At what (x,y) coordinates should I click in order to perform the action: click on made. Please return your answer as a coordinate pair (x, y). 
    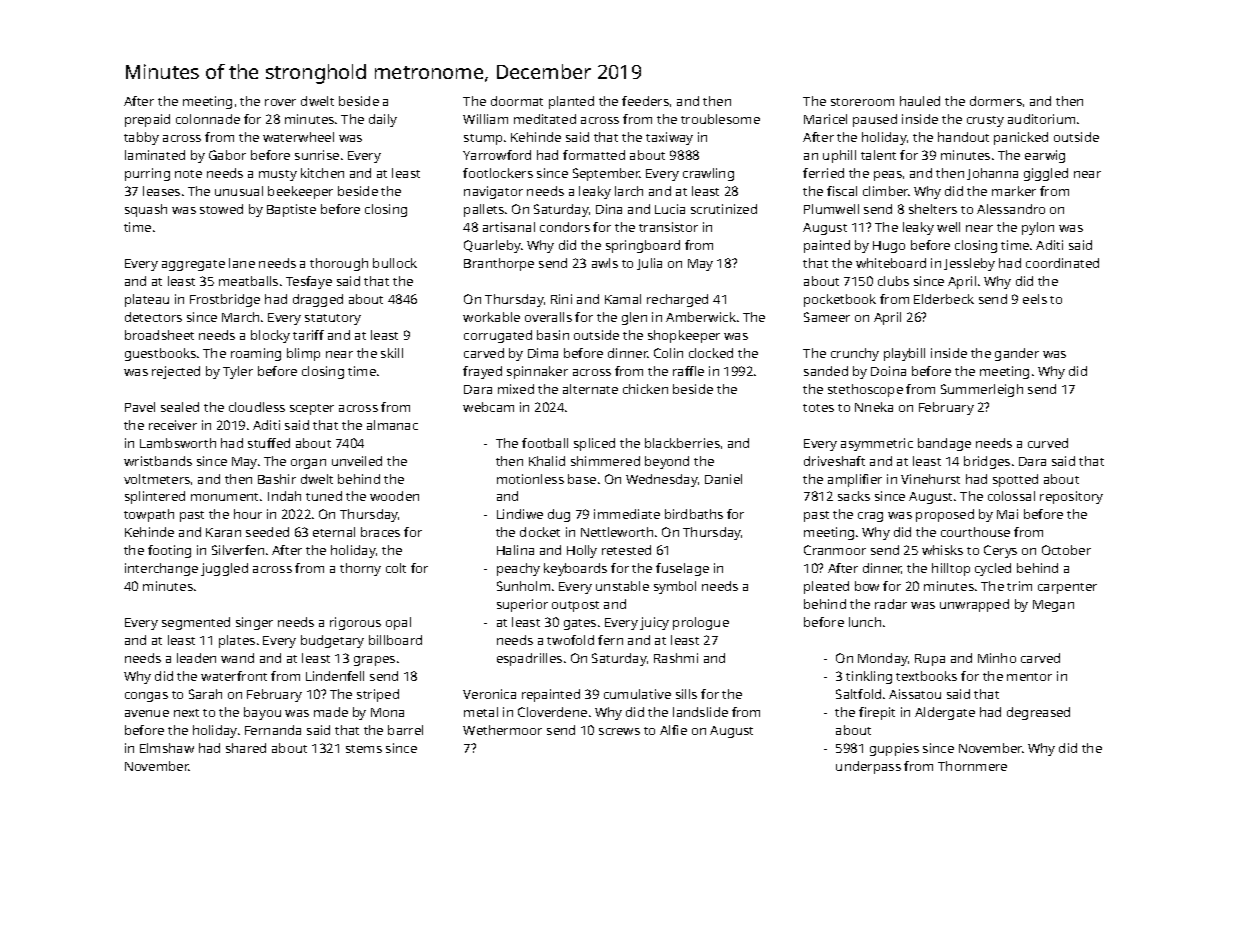
    Looking at the image, I should click on (331, 712).
